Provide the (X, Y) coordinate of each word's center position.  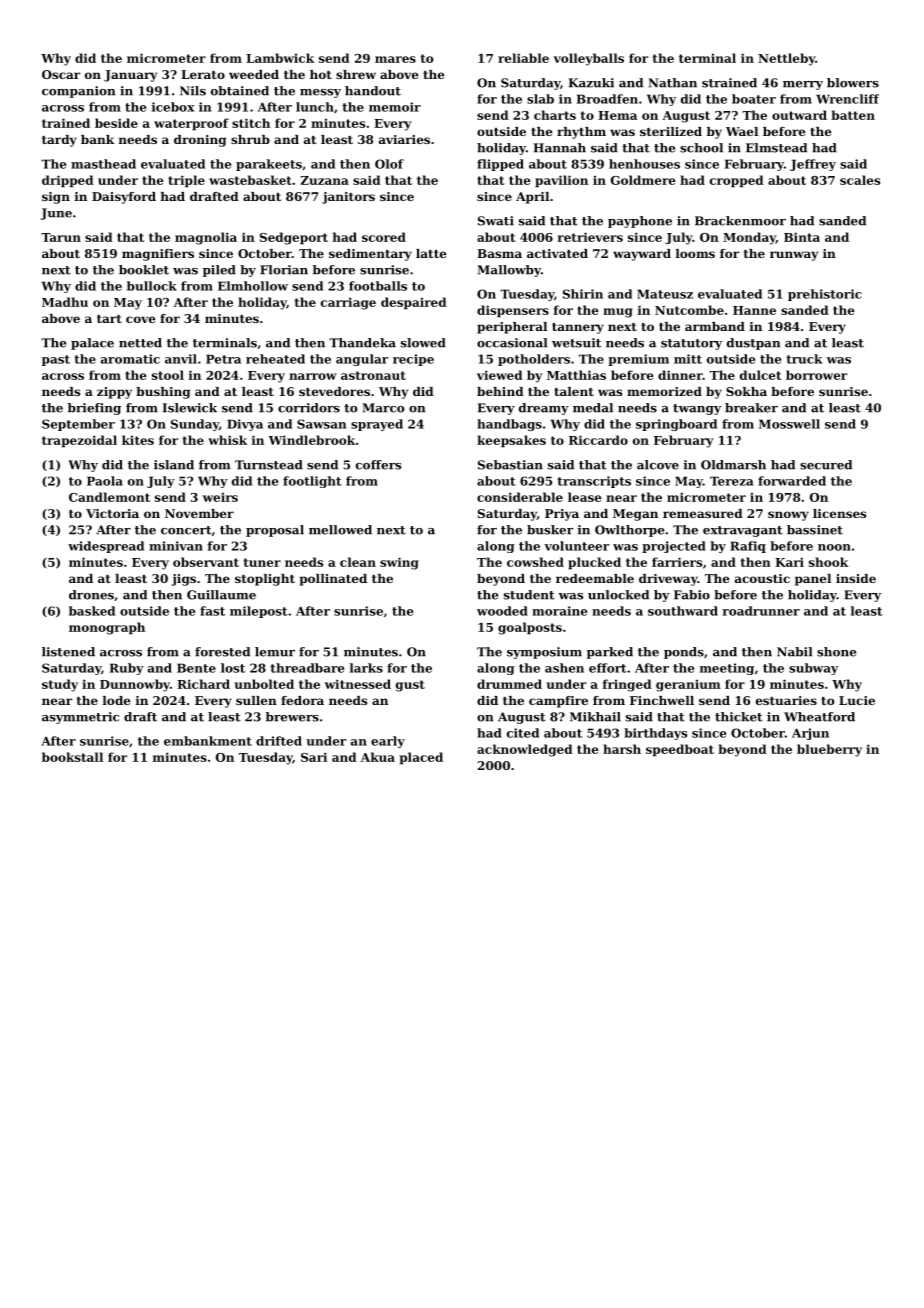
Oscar (61, 74)
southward (683, 611)
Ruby (127, 669)
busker (550, 530)
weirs (220, 497)
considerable (520, 497)
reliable (523, 58)
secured (826, 465)
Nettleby (786, 59)
